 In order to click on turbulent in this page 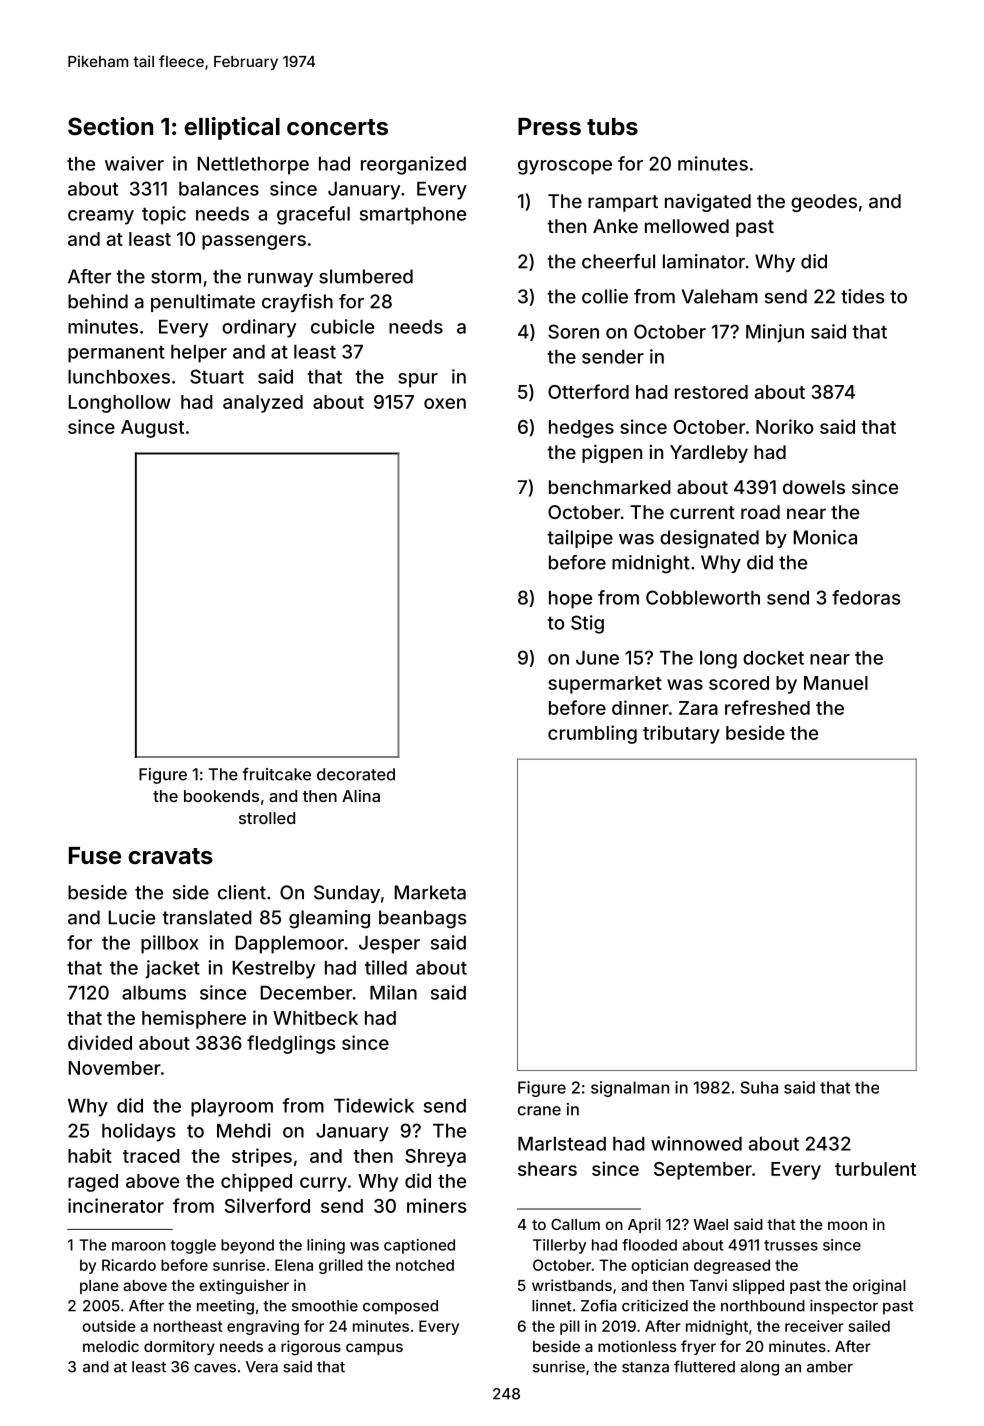, I will do `click(875, 1169)`.
